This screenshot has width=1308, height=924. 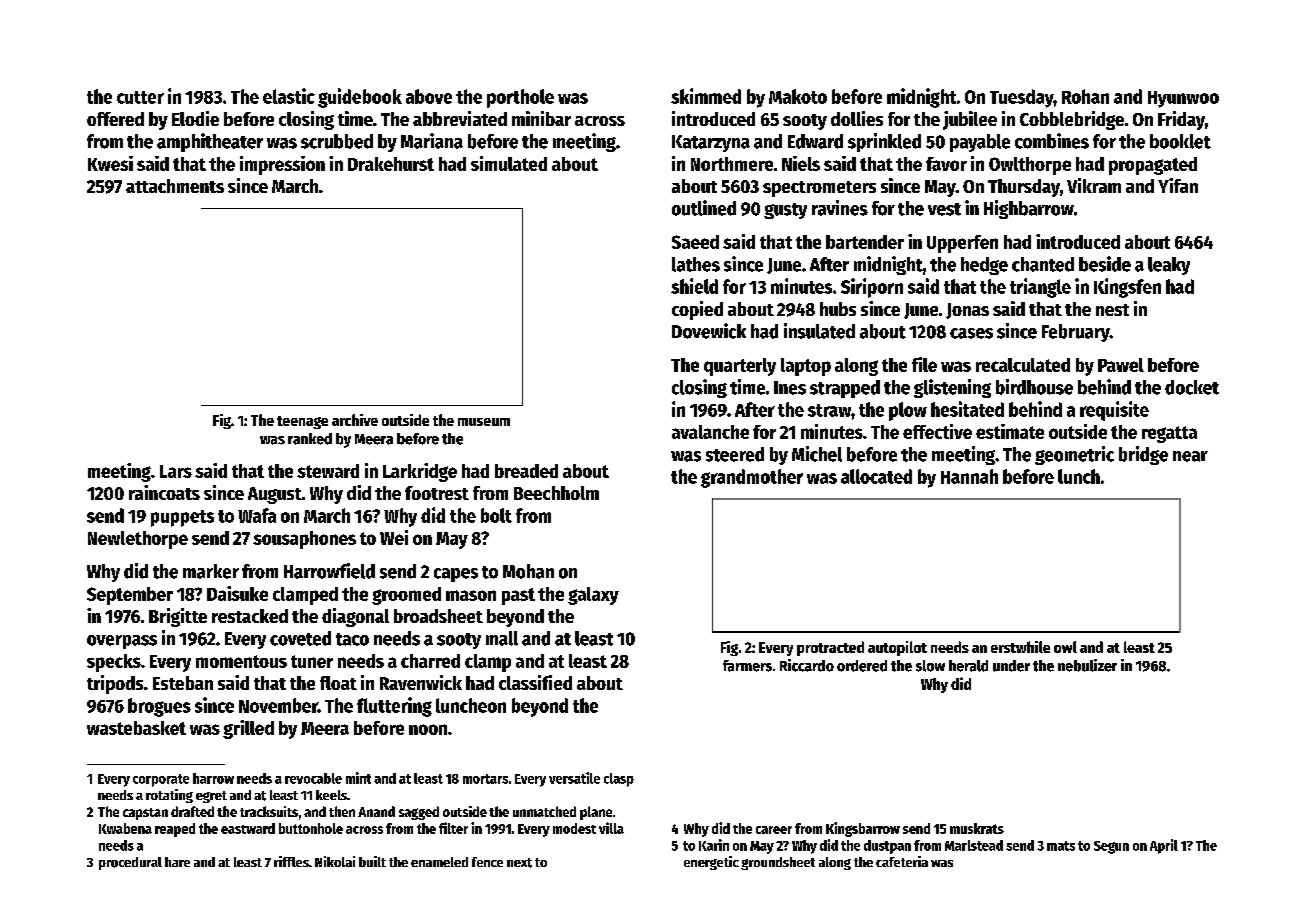 I want to click on erstwhile, so click(x=1020, y=647).
